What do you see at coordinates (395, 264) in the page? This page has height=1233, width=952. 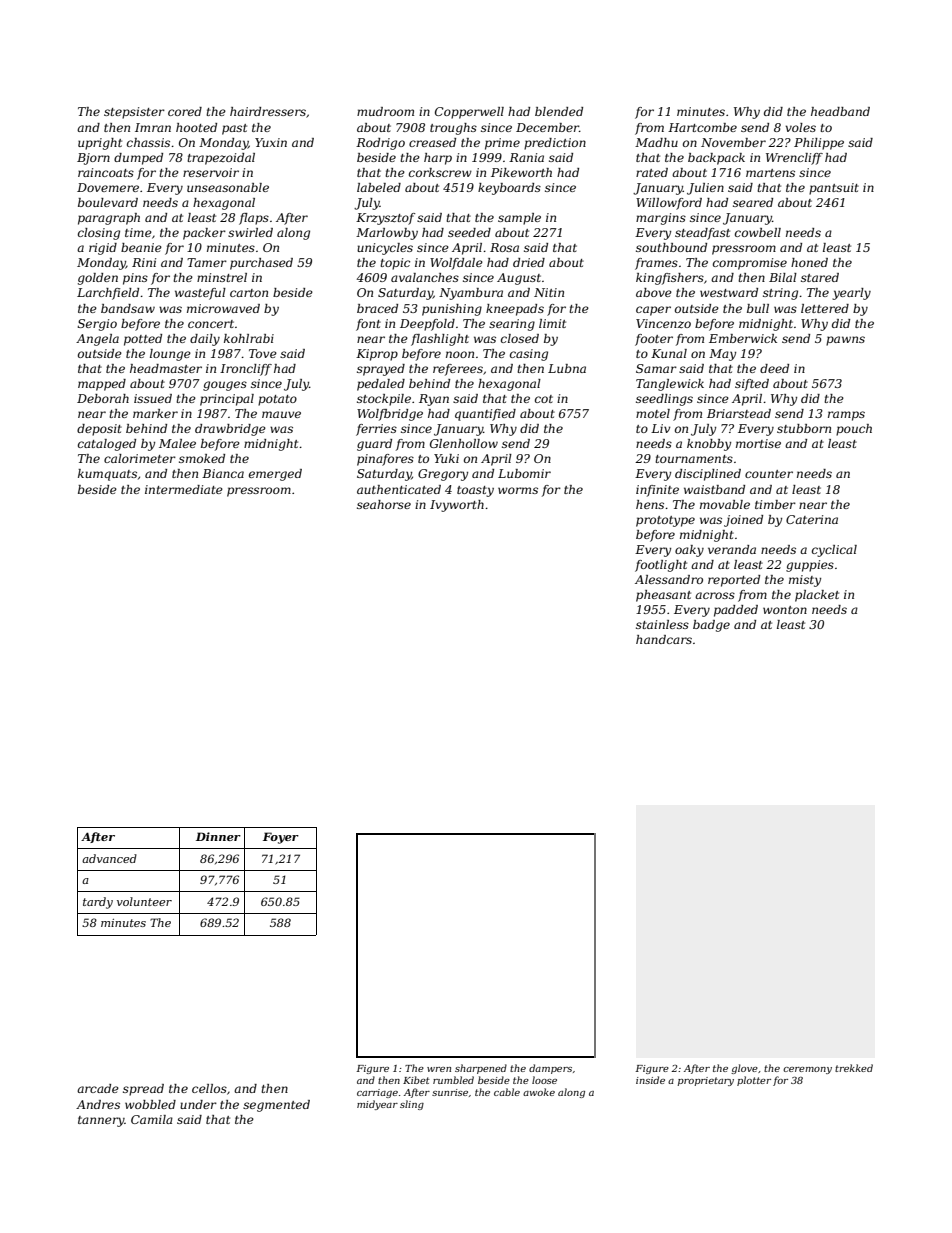 I see `topic` at bounding box center [395, 264].
